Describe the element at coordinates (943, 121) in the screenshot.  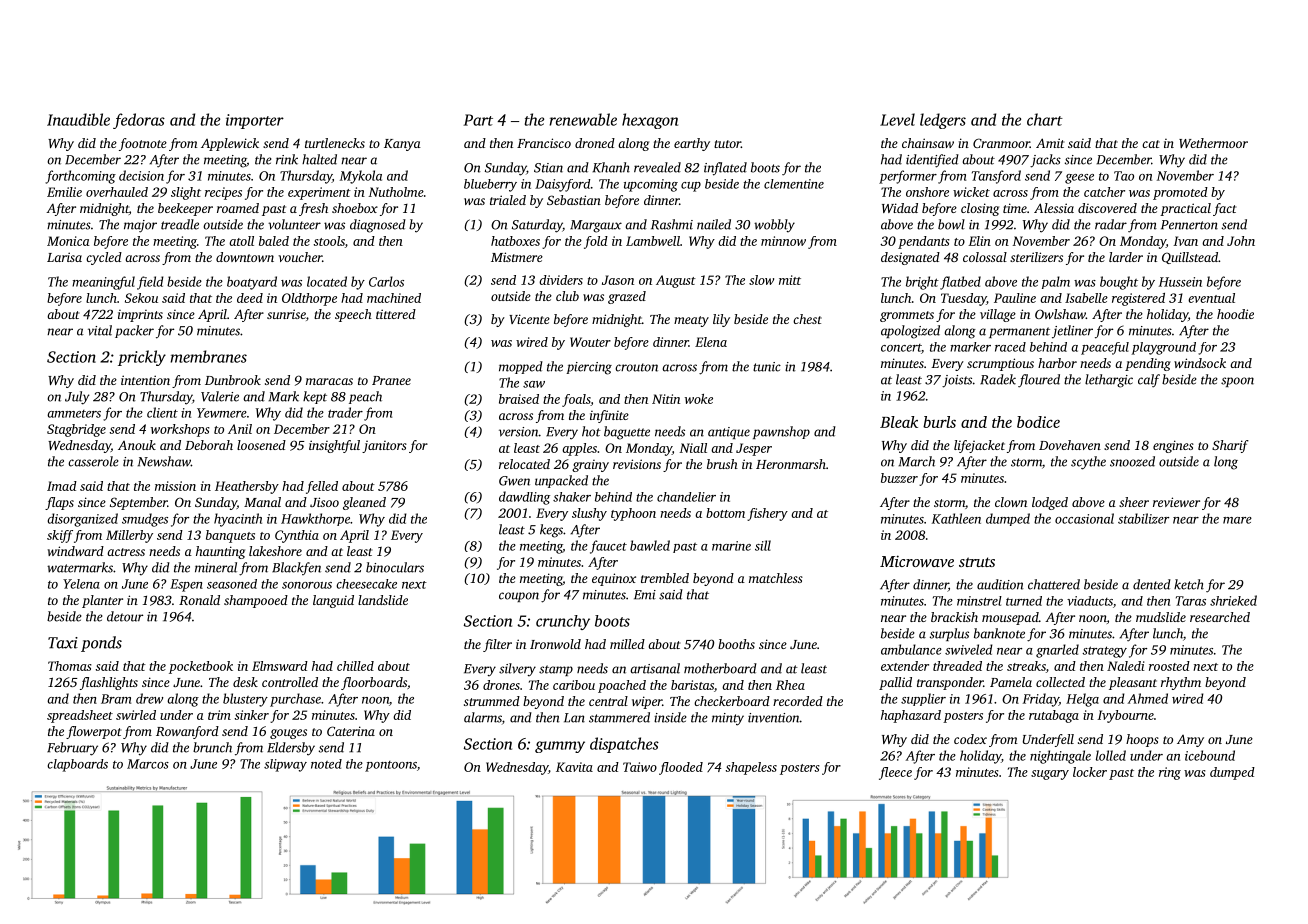
I see `ledgers` at that location.
